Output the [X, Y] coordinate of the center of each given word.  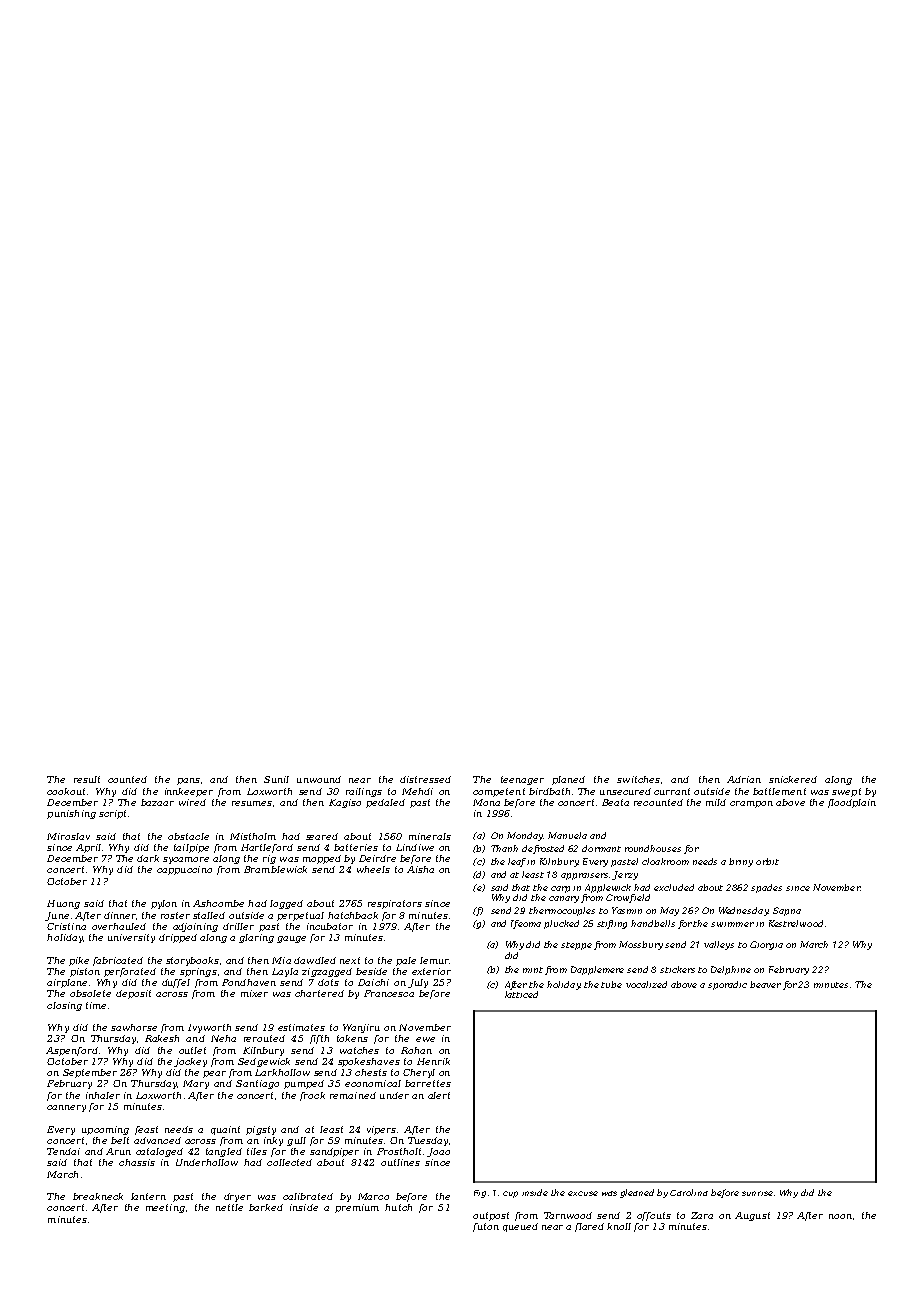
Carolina [689, 1192]
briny [741, 862]
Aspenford [72, 1051]
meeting [165, 1208]
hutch [398, 1207]
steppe [576, 946]
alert [439, 1095]
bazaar [157, 802]
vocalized [646, 984]
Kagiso [345, 803]
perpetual [300, 916]
